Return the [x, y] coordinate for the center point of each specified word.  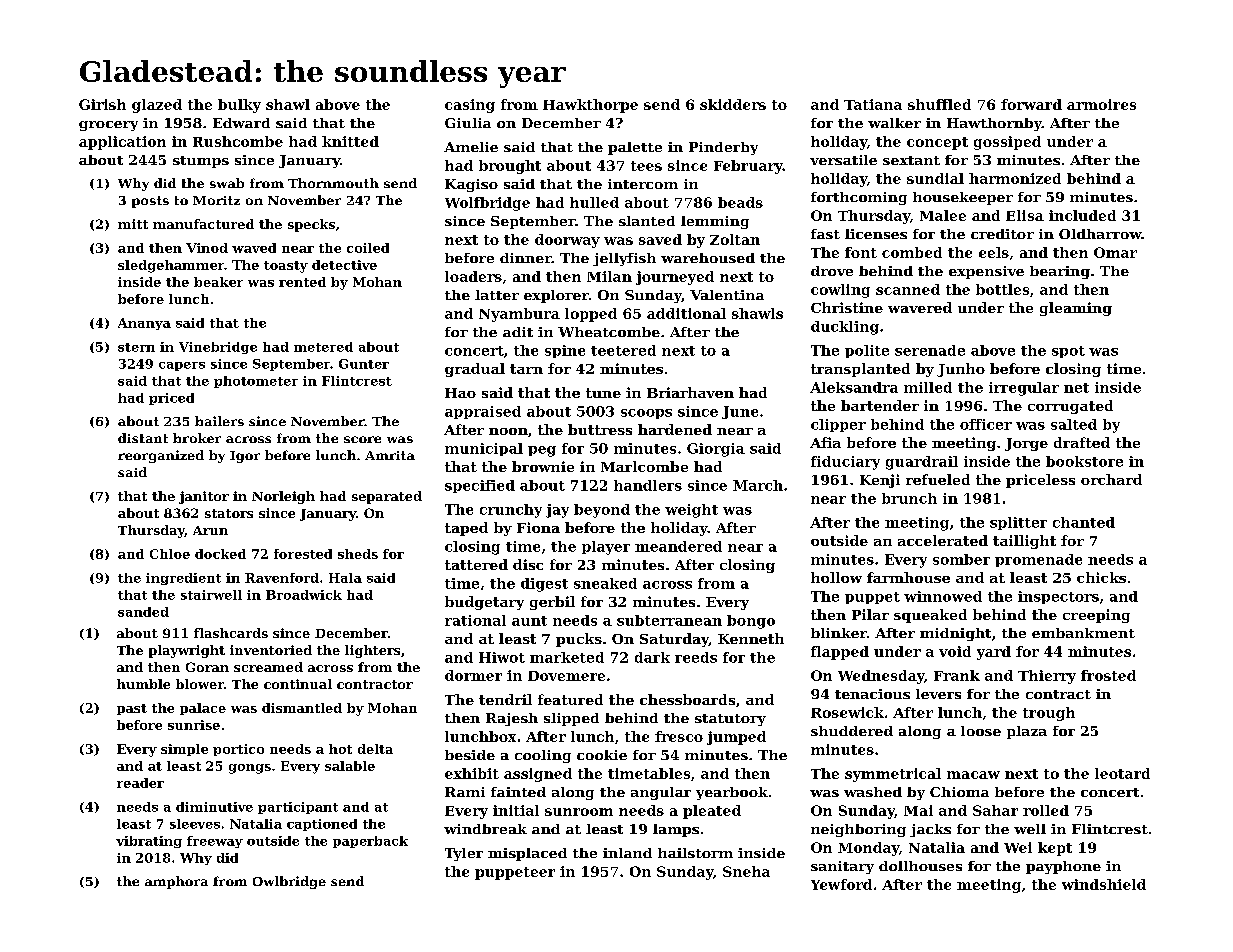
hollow [836, 577]
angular [661, 793]
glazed [157, 106]
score [362, 439]
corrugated [1070, 407]
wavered [920, 307]
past [132, 709]
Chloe [170, 554]
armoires [1101, 104]
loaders [473, 276]
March [758, 485]
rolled [1046, 810]
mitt [133, 224]
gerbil [552, 603]
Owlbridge [289, 882]
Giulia [468, 123]
